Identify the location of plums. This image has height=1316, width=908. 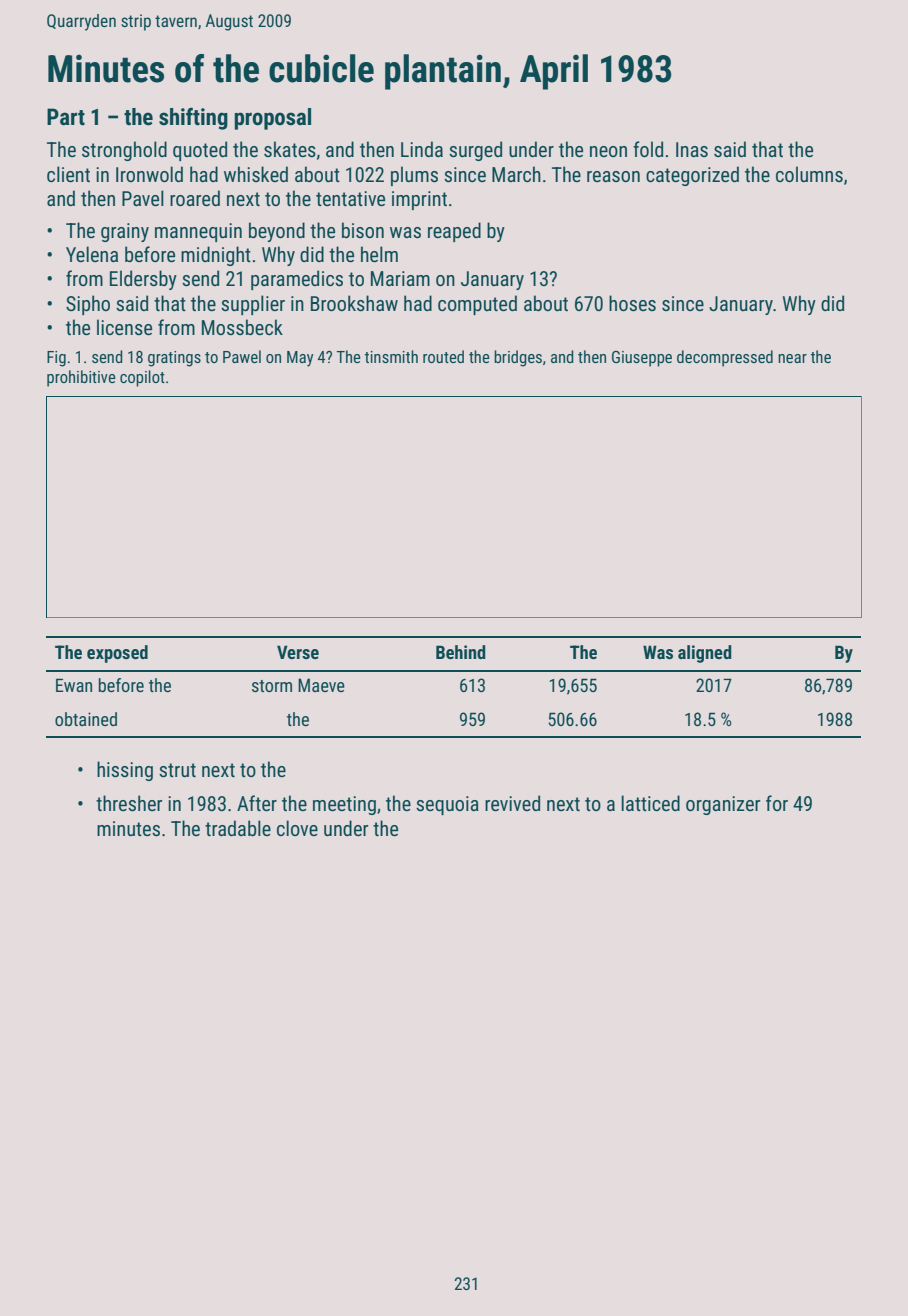
(414, 176).
